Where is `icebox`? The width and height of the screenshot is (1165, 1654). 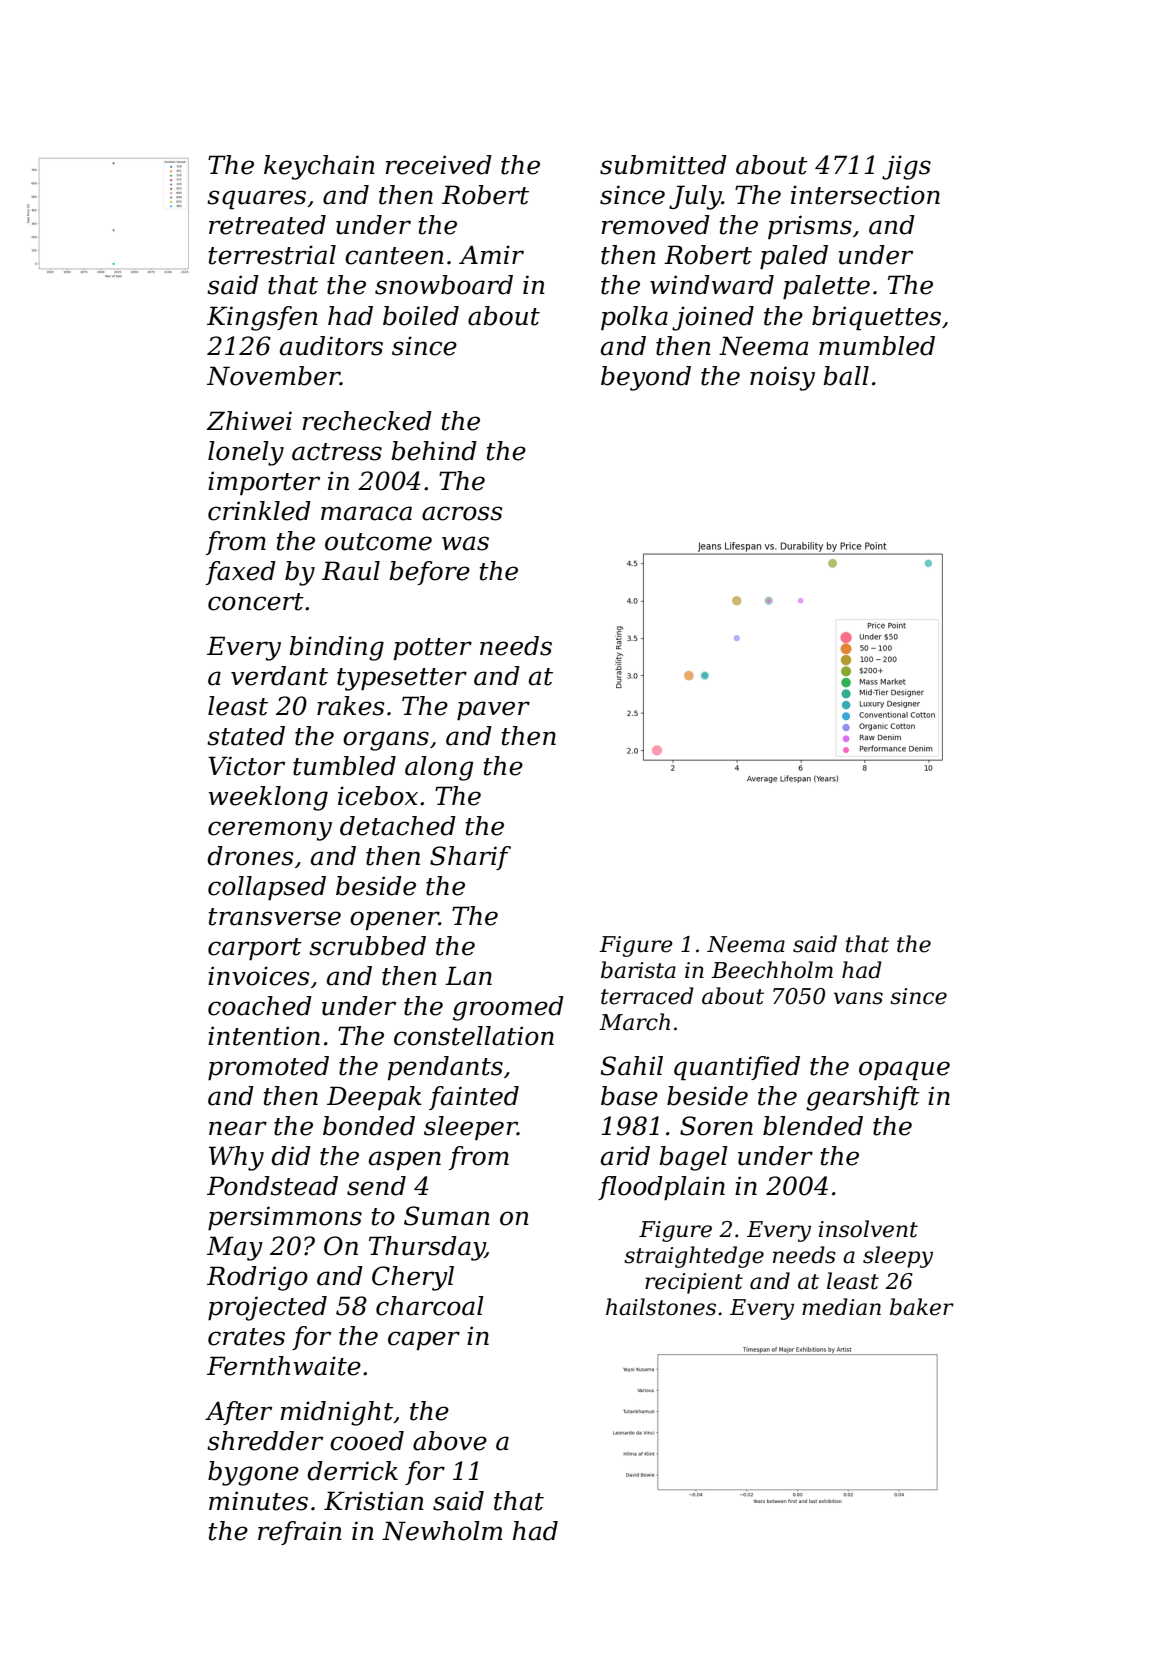
icebox is located at coordinates (378, 796).
